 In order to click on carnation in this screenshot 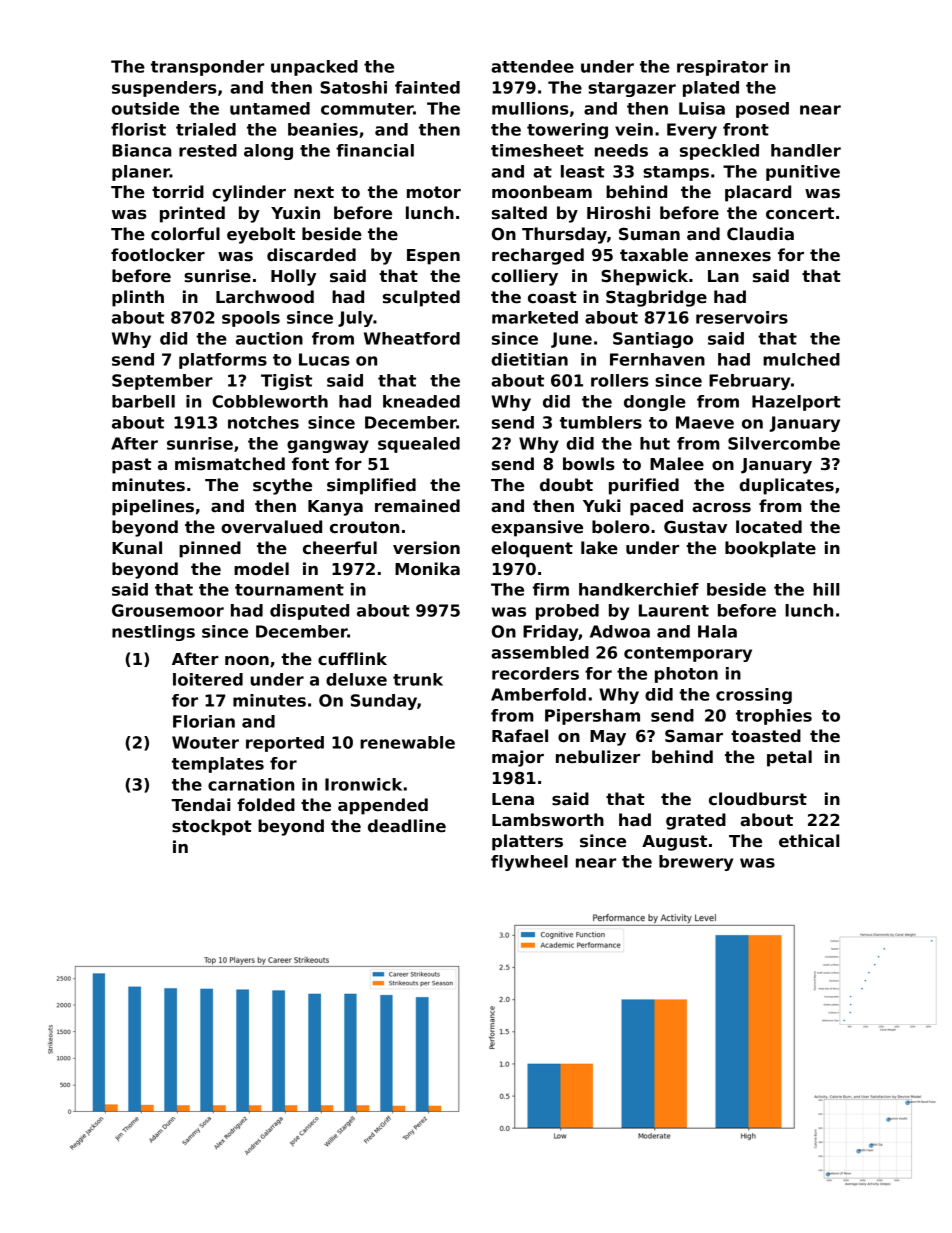, I will do `click(251, 784)`.
